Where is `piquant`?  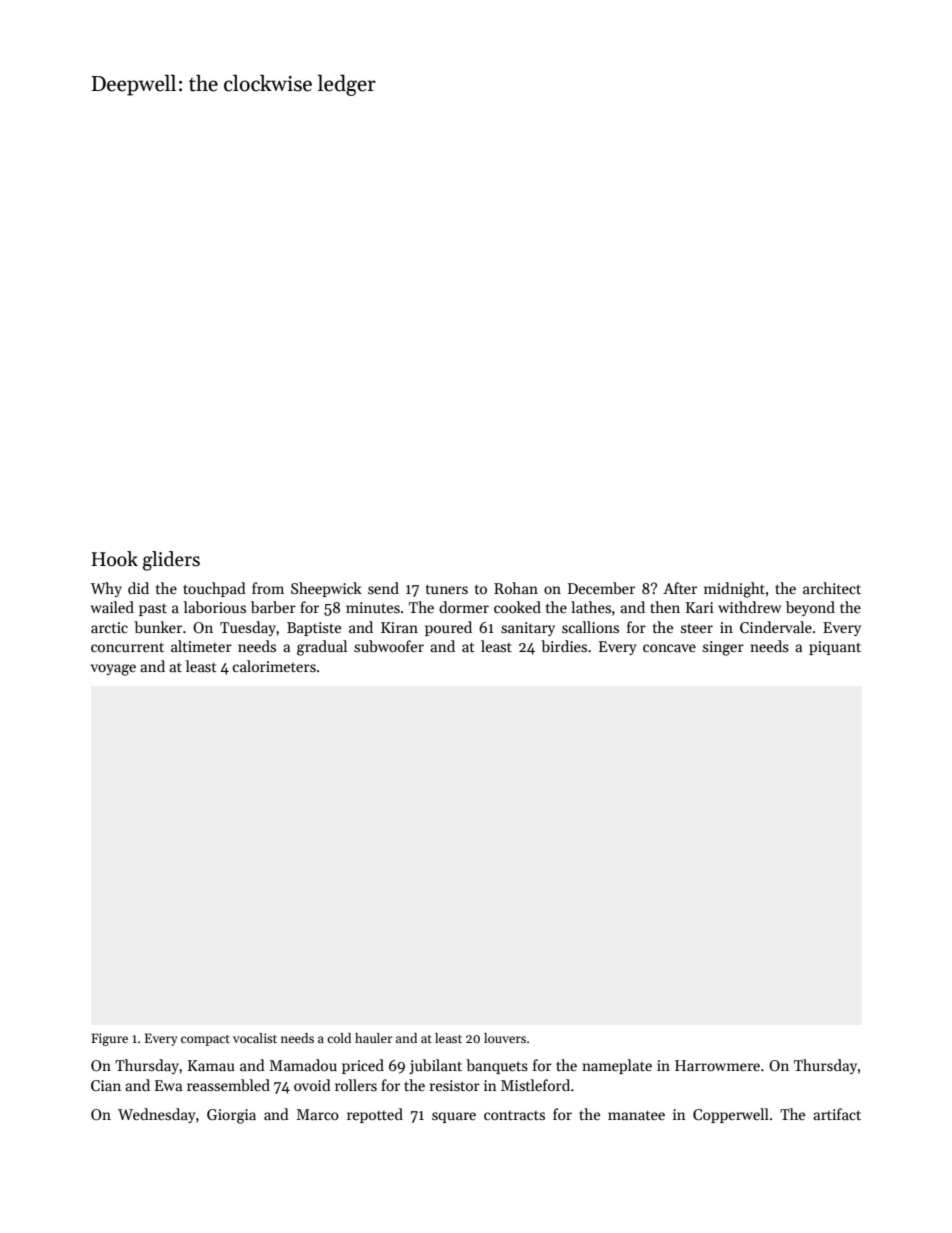
piquant is located at coordinates (835, 648).
